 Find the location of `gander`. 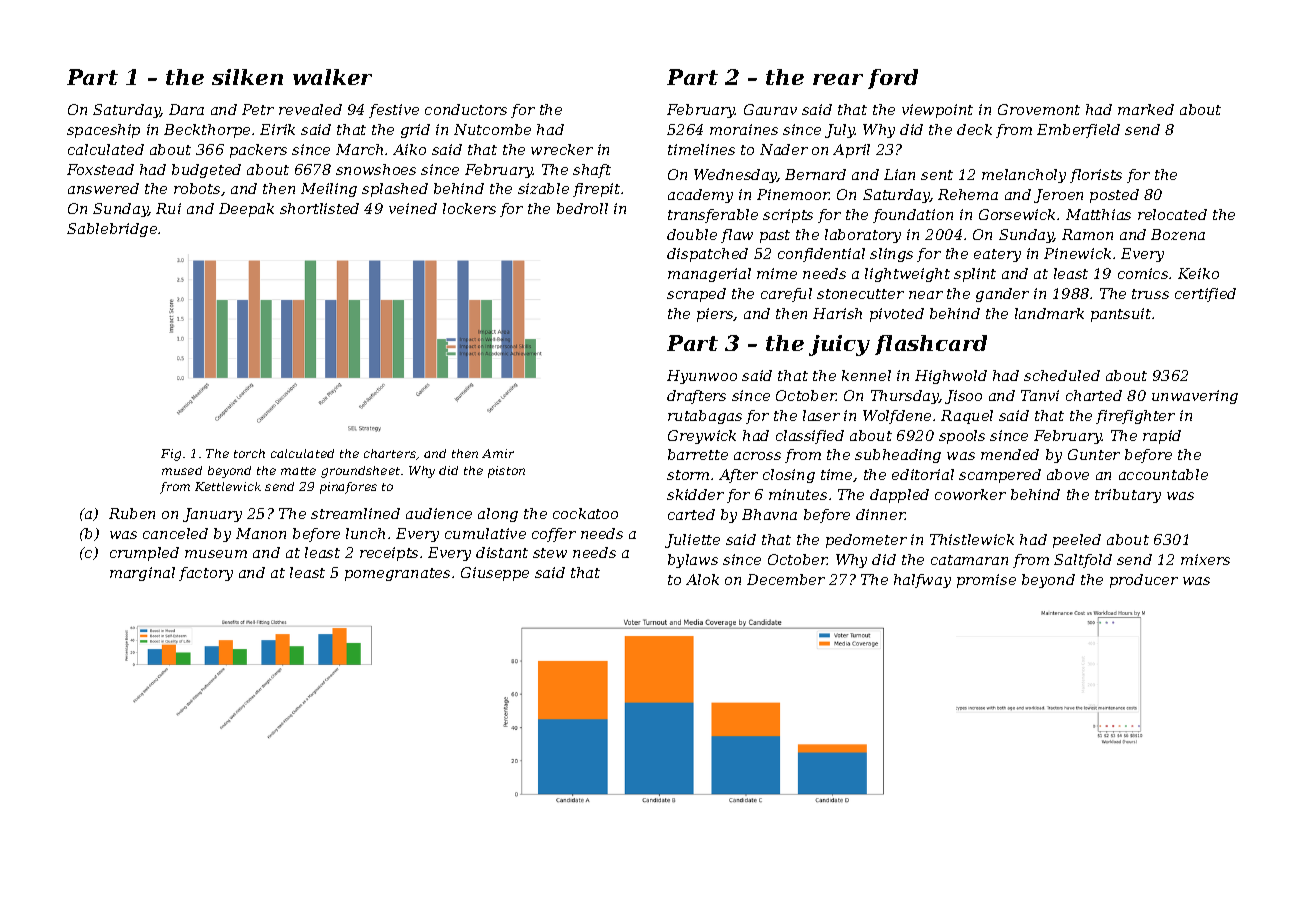

gander is located at coordinates (1002, 295).
